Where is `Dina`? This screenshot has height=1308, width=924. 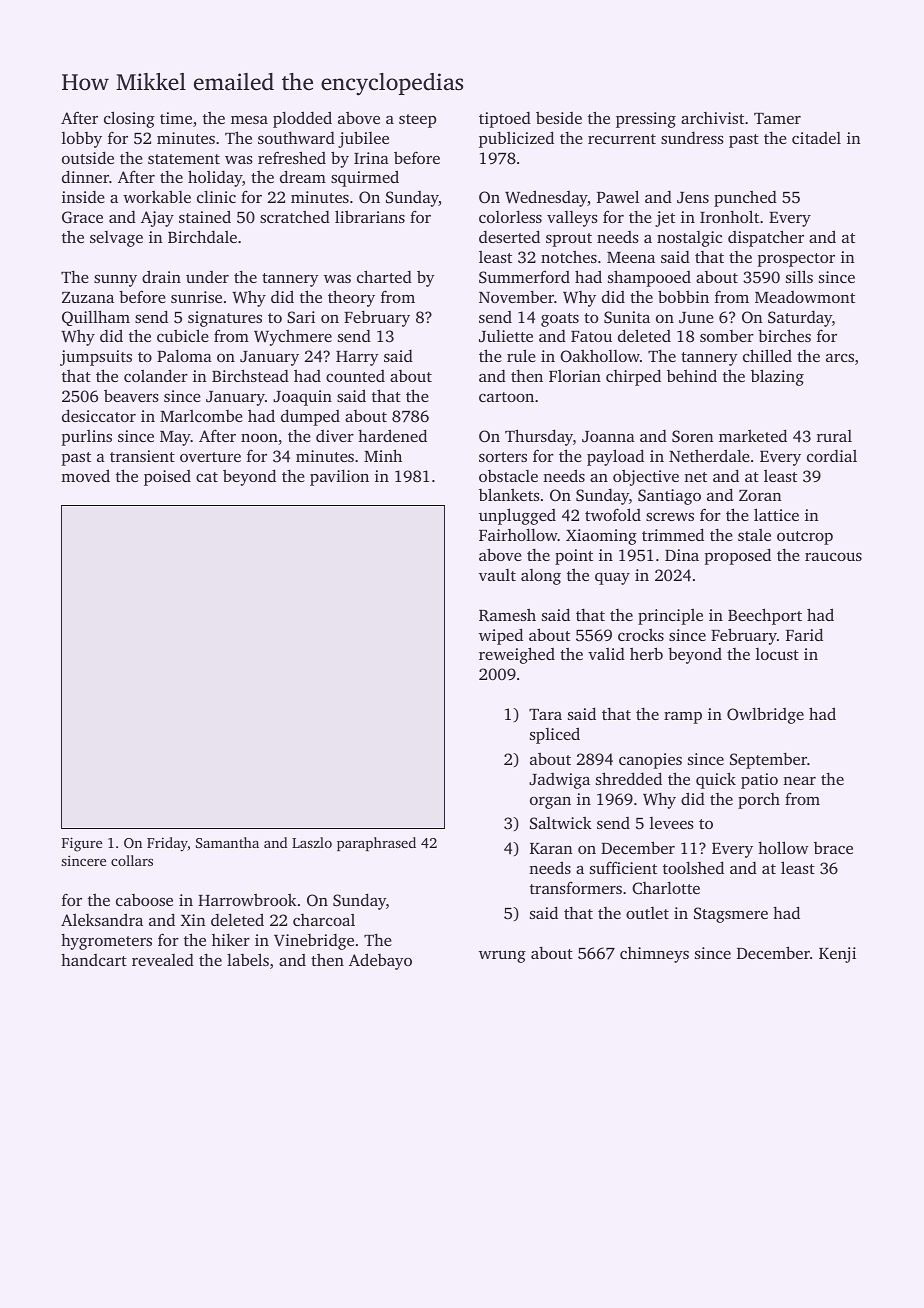
Dina is located at coordinates (682, 555).
